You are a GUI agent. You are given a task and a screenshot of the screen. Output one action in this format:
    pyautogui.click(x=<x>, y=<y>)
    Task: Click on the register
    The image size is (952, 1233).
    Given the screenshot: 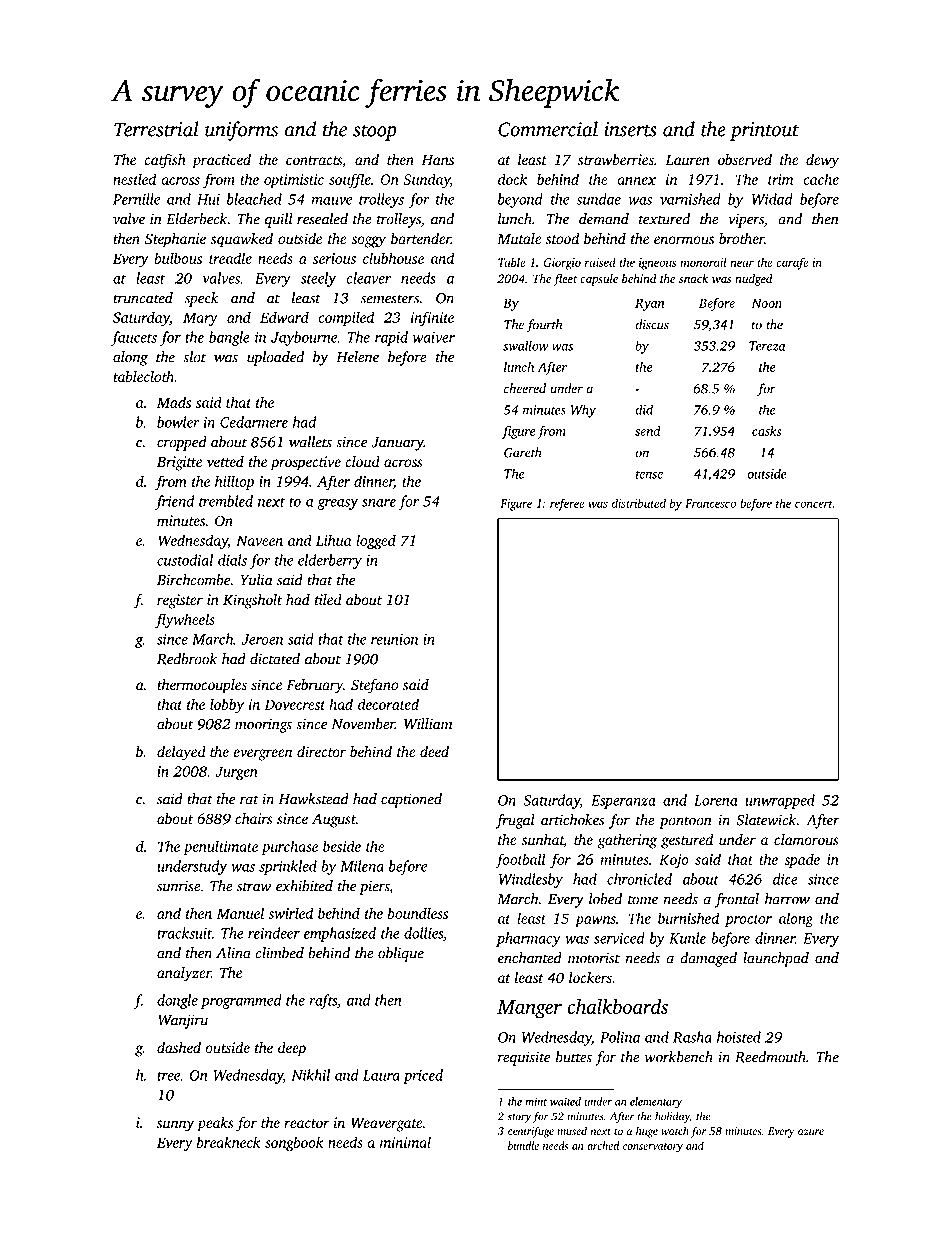 What is the action you would take?
    pyautogui.click(x=180, y=601)
